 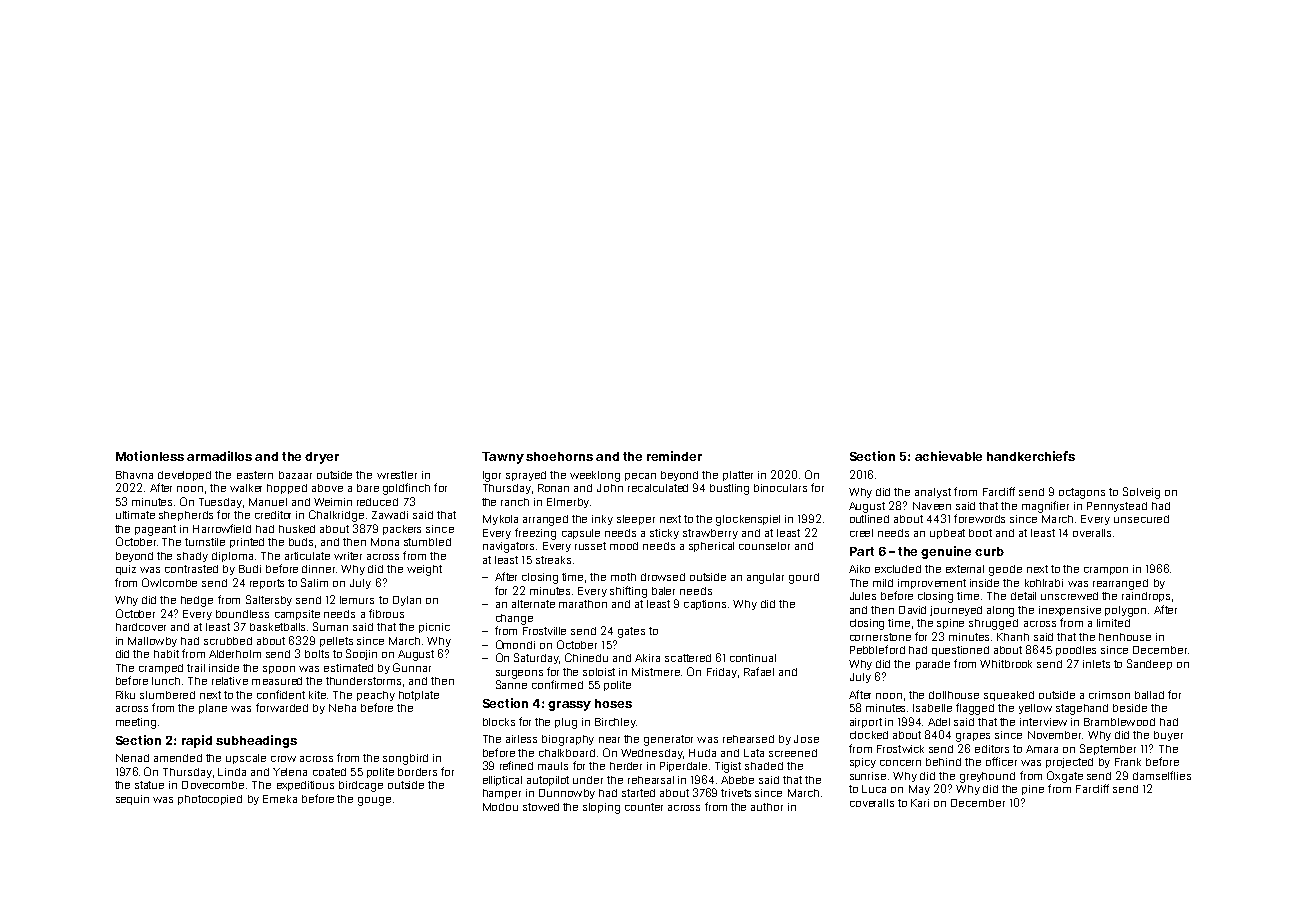 What do you see at coordinates (759, 671) in the screenshot?
I see `Rafael` at bounding box center [759, 671].
